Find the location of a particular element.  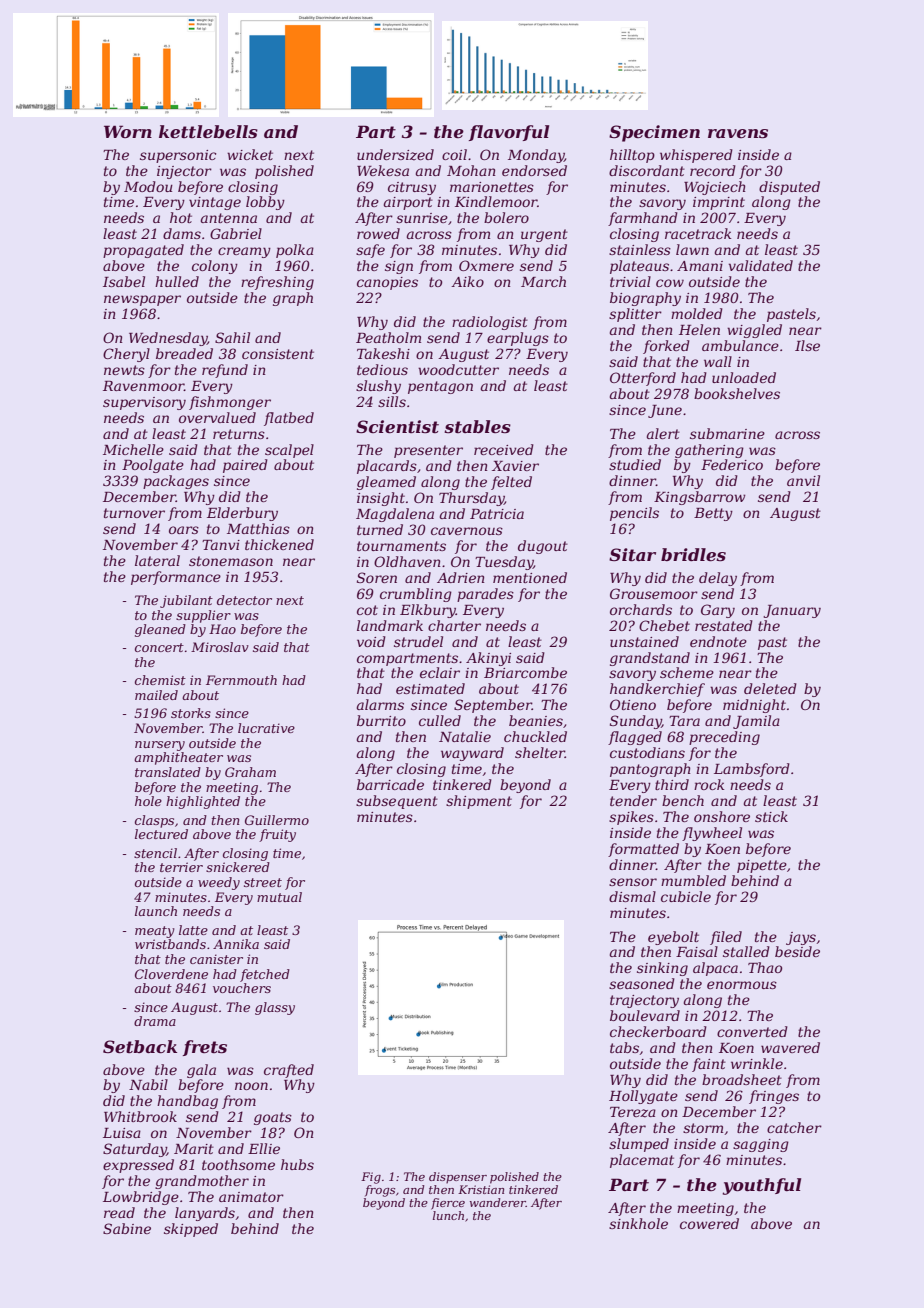

wiggled is located at coordinates (754, 331).
